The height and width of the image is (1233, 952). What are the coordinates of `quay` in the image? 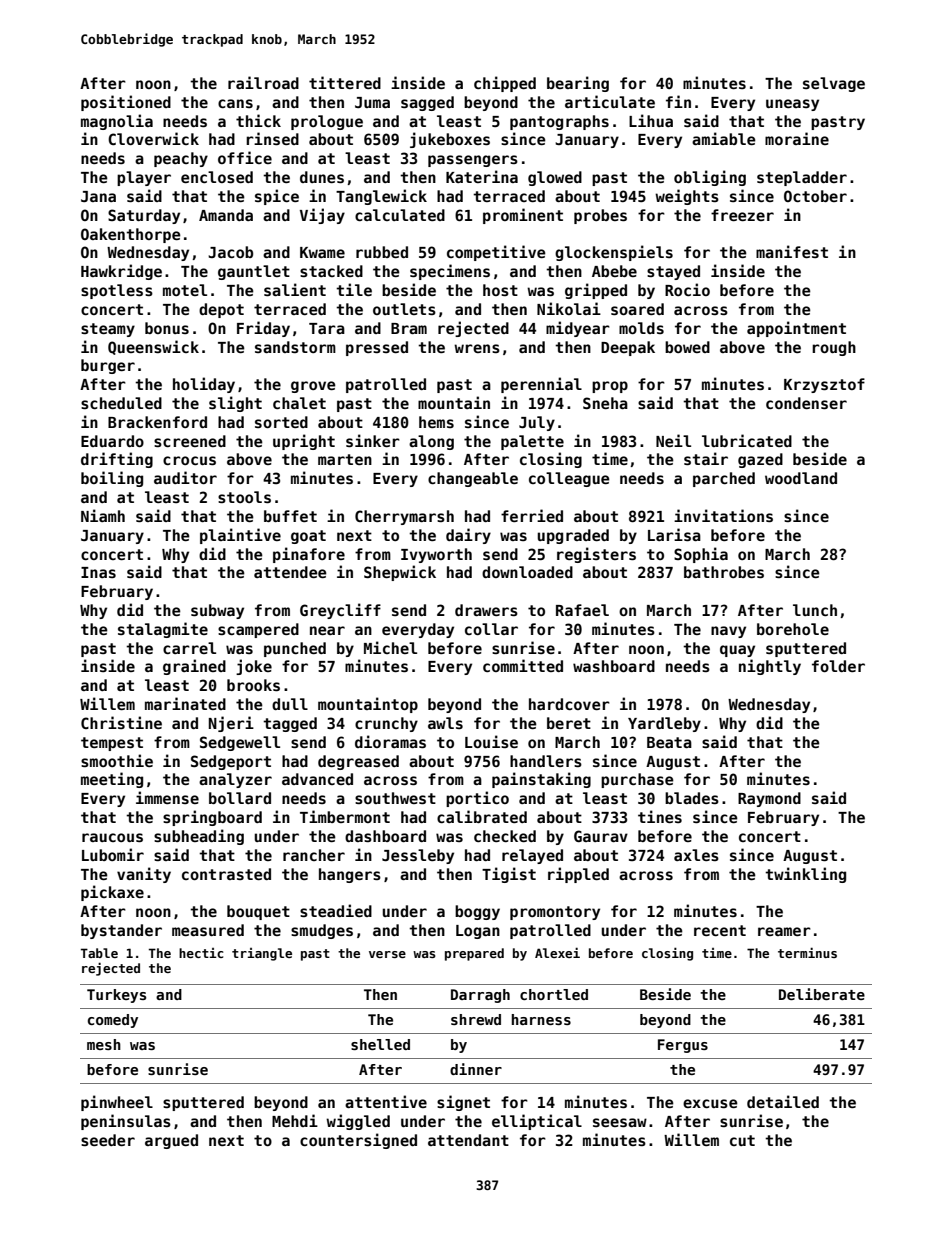 It's located at (737, 651).
